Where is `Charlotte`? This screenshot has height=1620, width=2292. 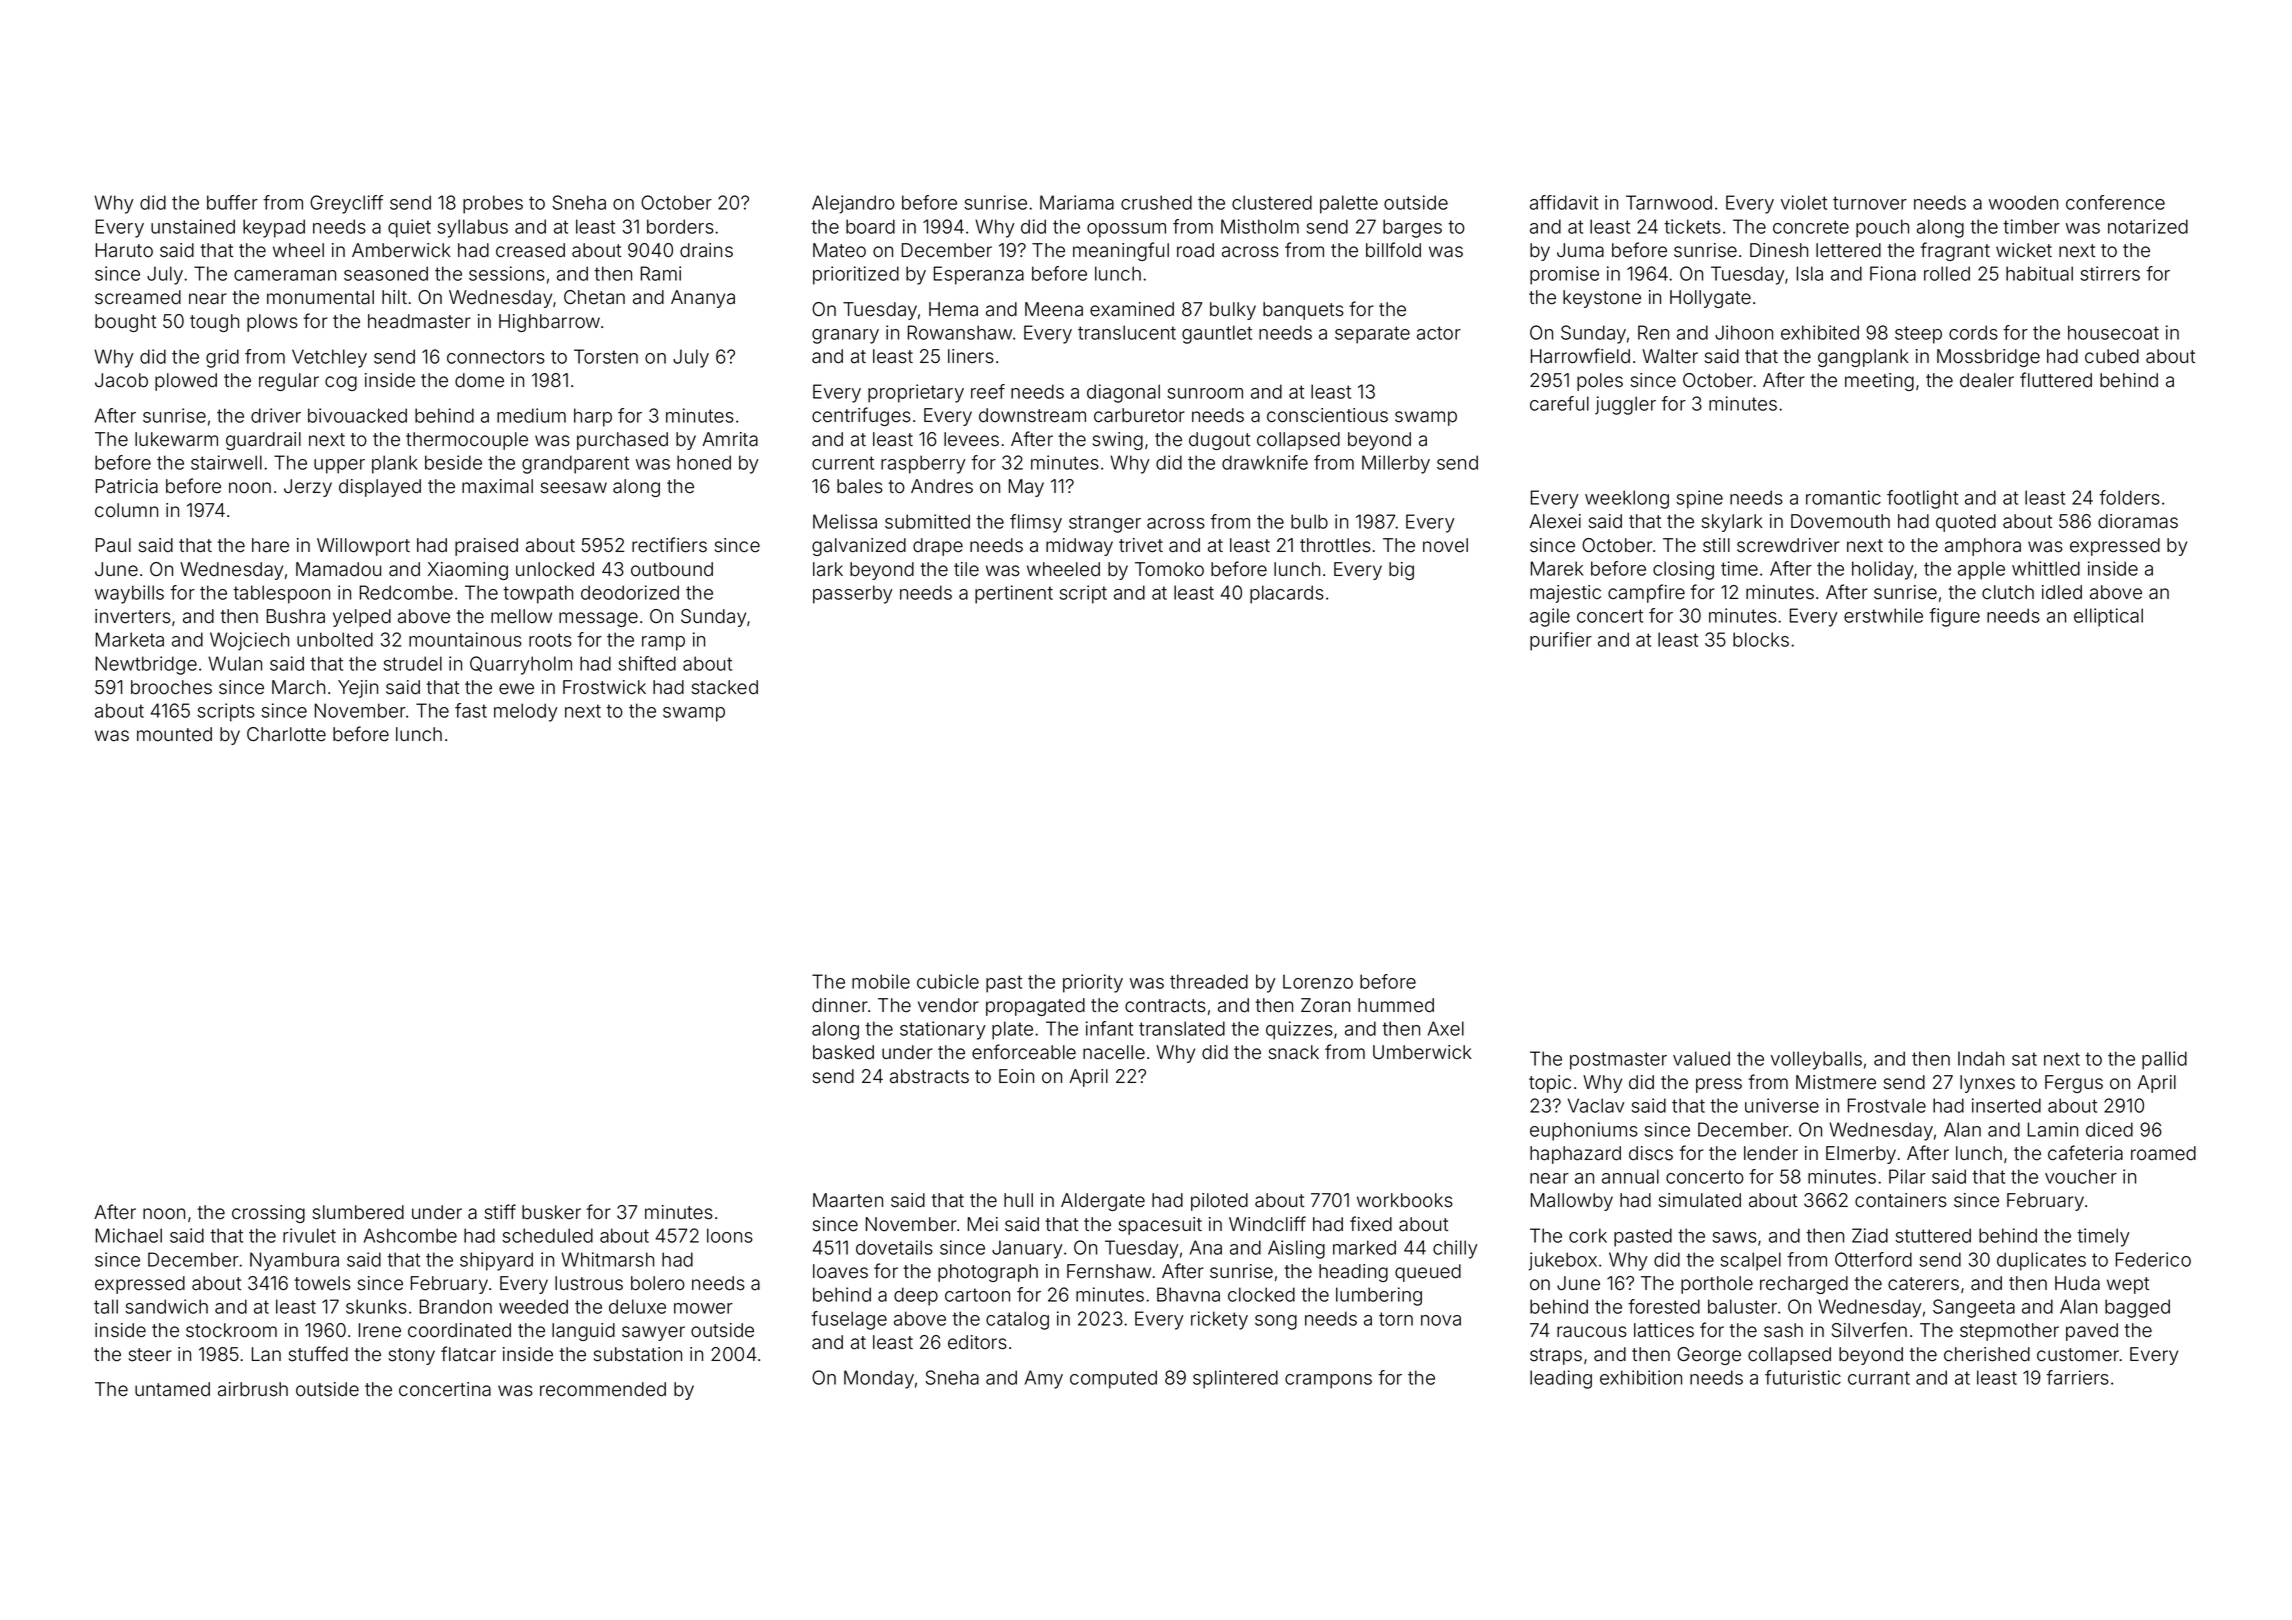 Charlotte is located at coordinates (286, 734).
